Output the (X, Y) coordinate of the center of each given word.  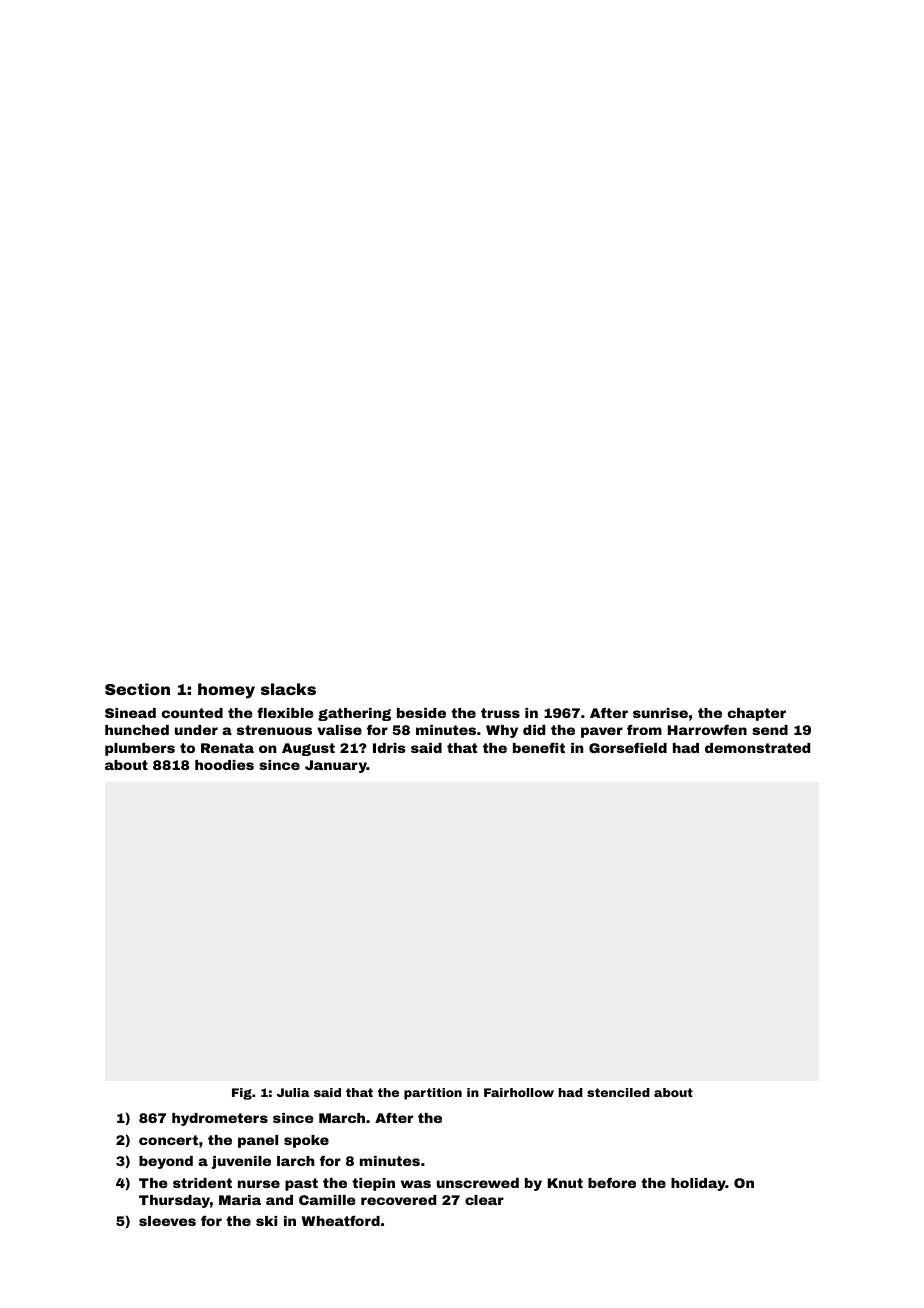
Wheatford (341, 1221)
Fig (242, 1094)
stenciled (618, 1092)
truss (500, 713)
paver (602, 732)
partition (433, 1094)
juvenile (241, 1162)
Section (137, 689)
